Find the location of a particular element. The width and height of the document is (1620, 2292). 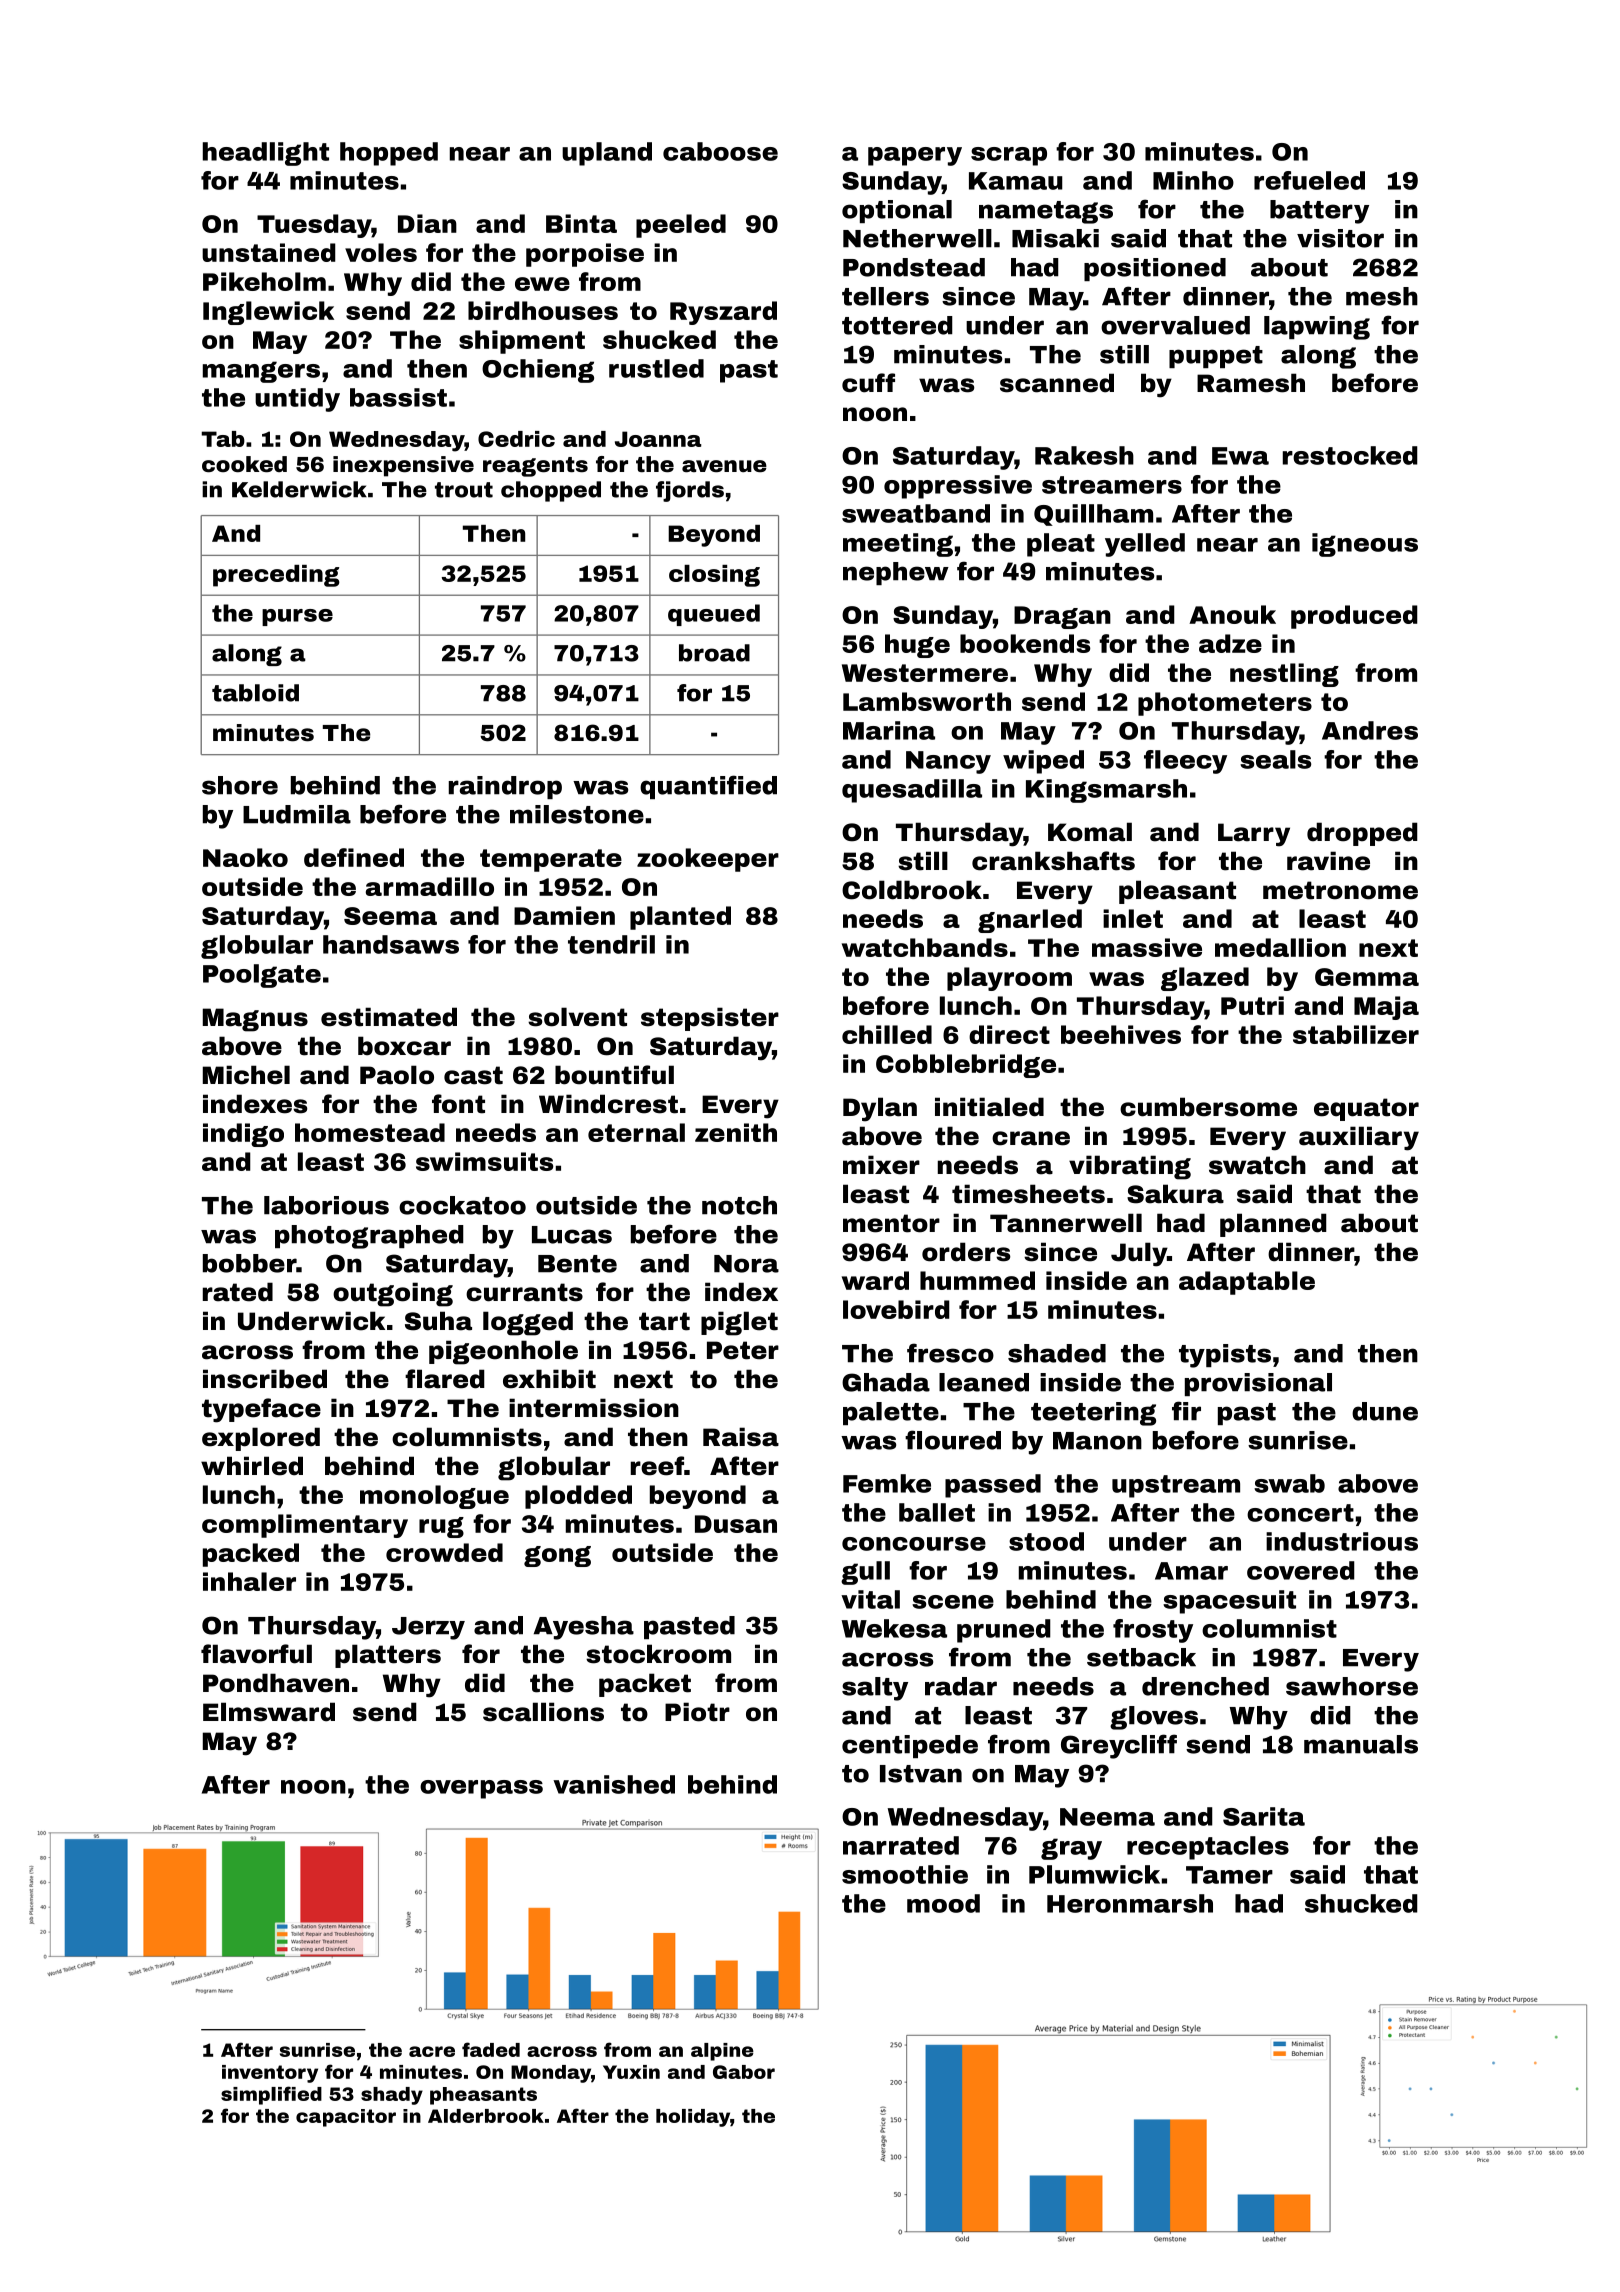

trout is located at coordinates (464, 490).
